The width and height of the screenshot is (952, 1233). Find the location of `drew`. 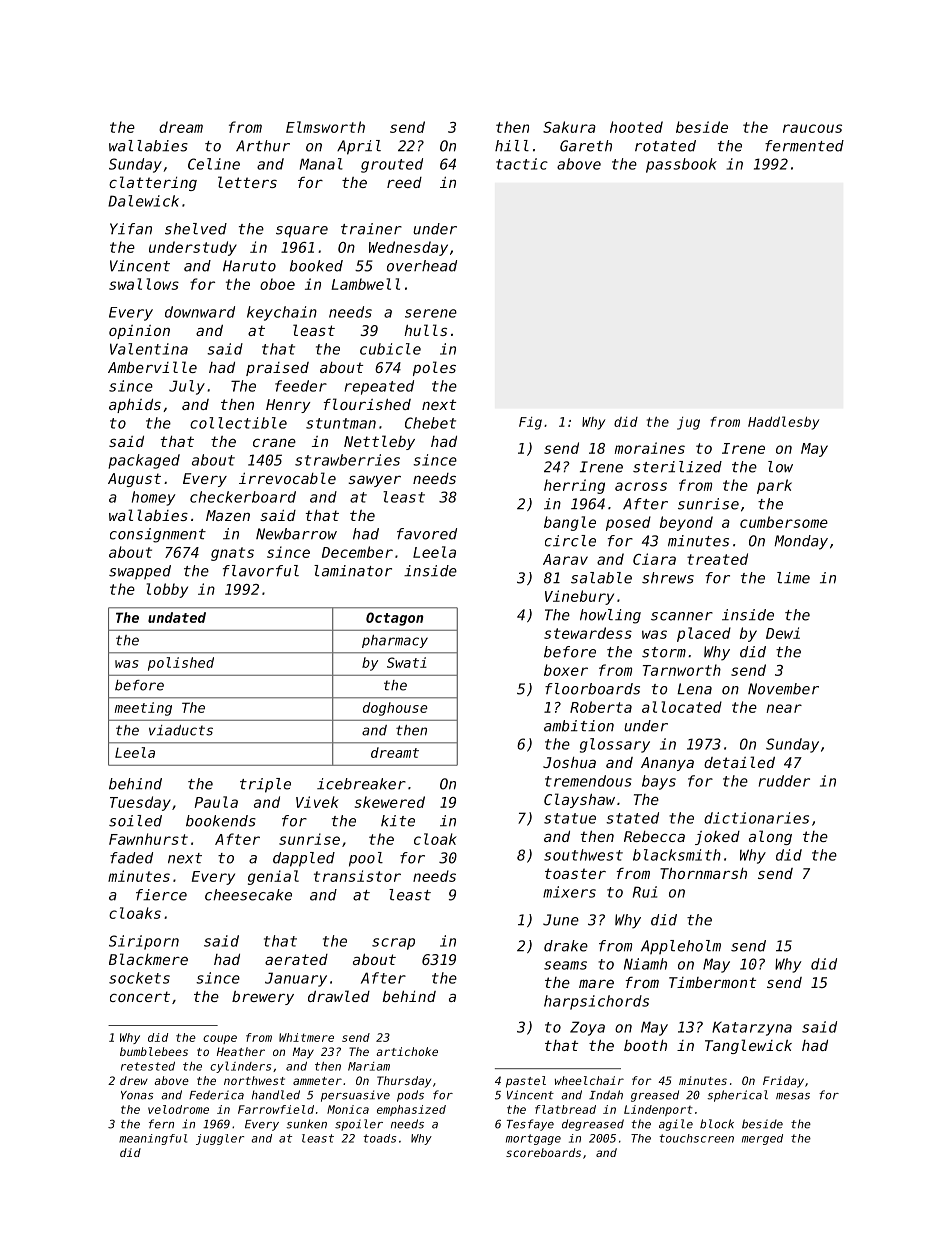

drew is located at coordinates (134, 1080).
